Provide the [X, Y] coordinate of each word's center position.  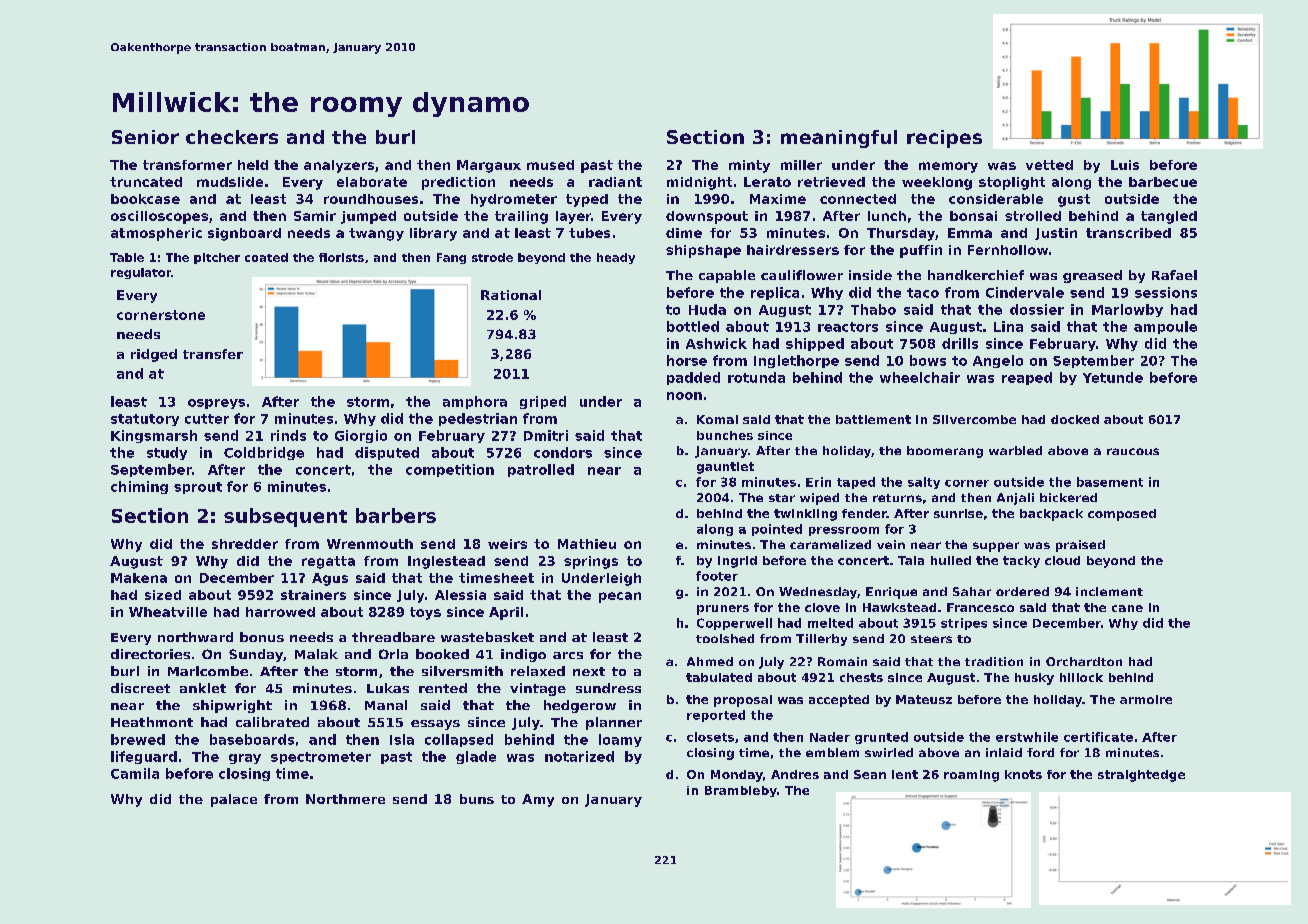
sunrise [958, 513]
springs [591, 562]
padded [693, 378]
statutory [145, 420]
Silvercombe [974, 419]
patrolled [541, 470]
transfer [213, 354]
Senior [145, 137]
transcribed [1128, 233]
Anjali [1015, 499]
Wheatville [168, 612]
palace [234, 800]
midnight [699, 183]
